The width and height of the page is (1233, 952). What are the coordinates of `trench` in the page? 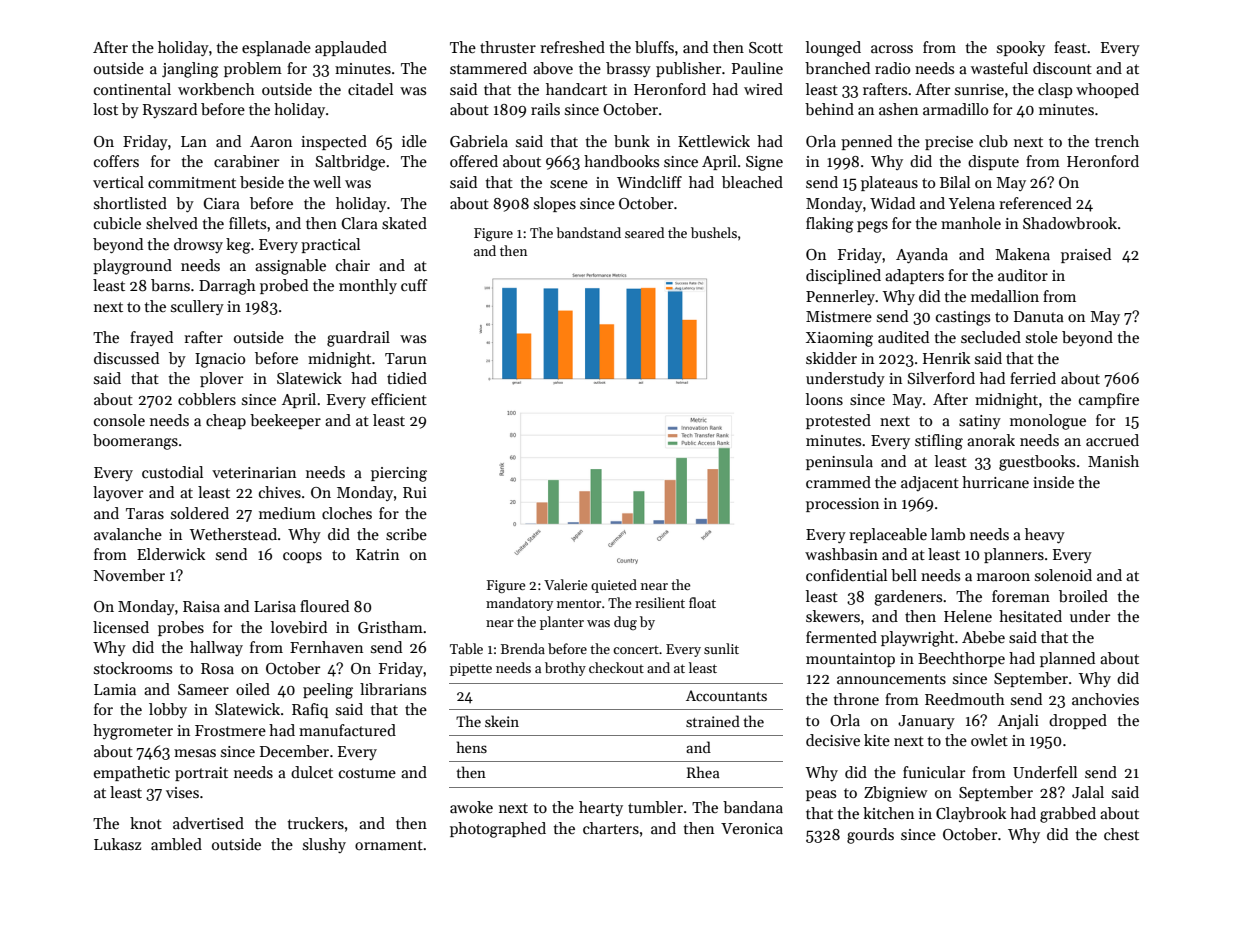 It's located at (1117, 141).
